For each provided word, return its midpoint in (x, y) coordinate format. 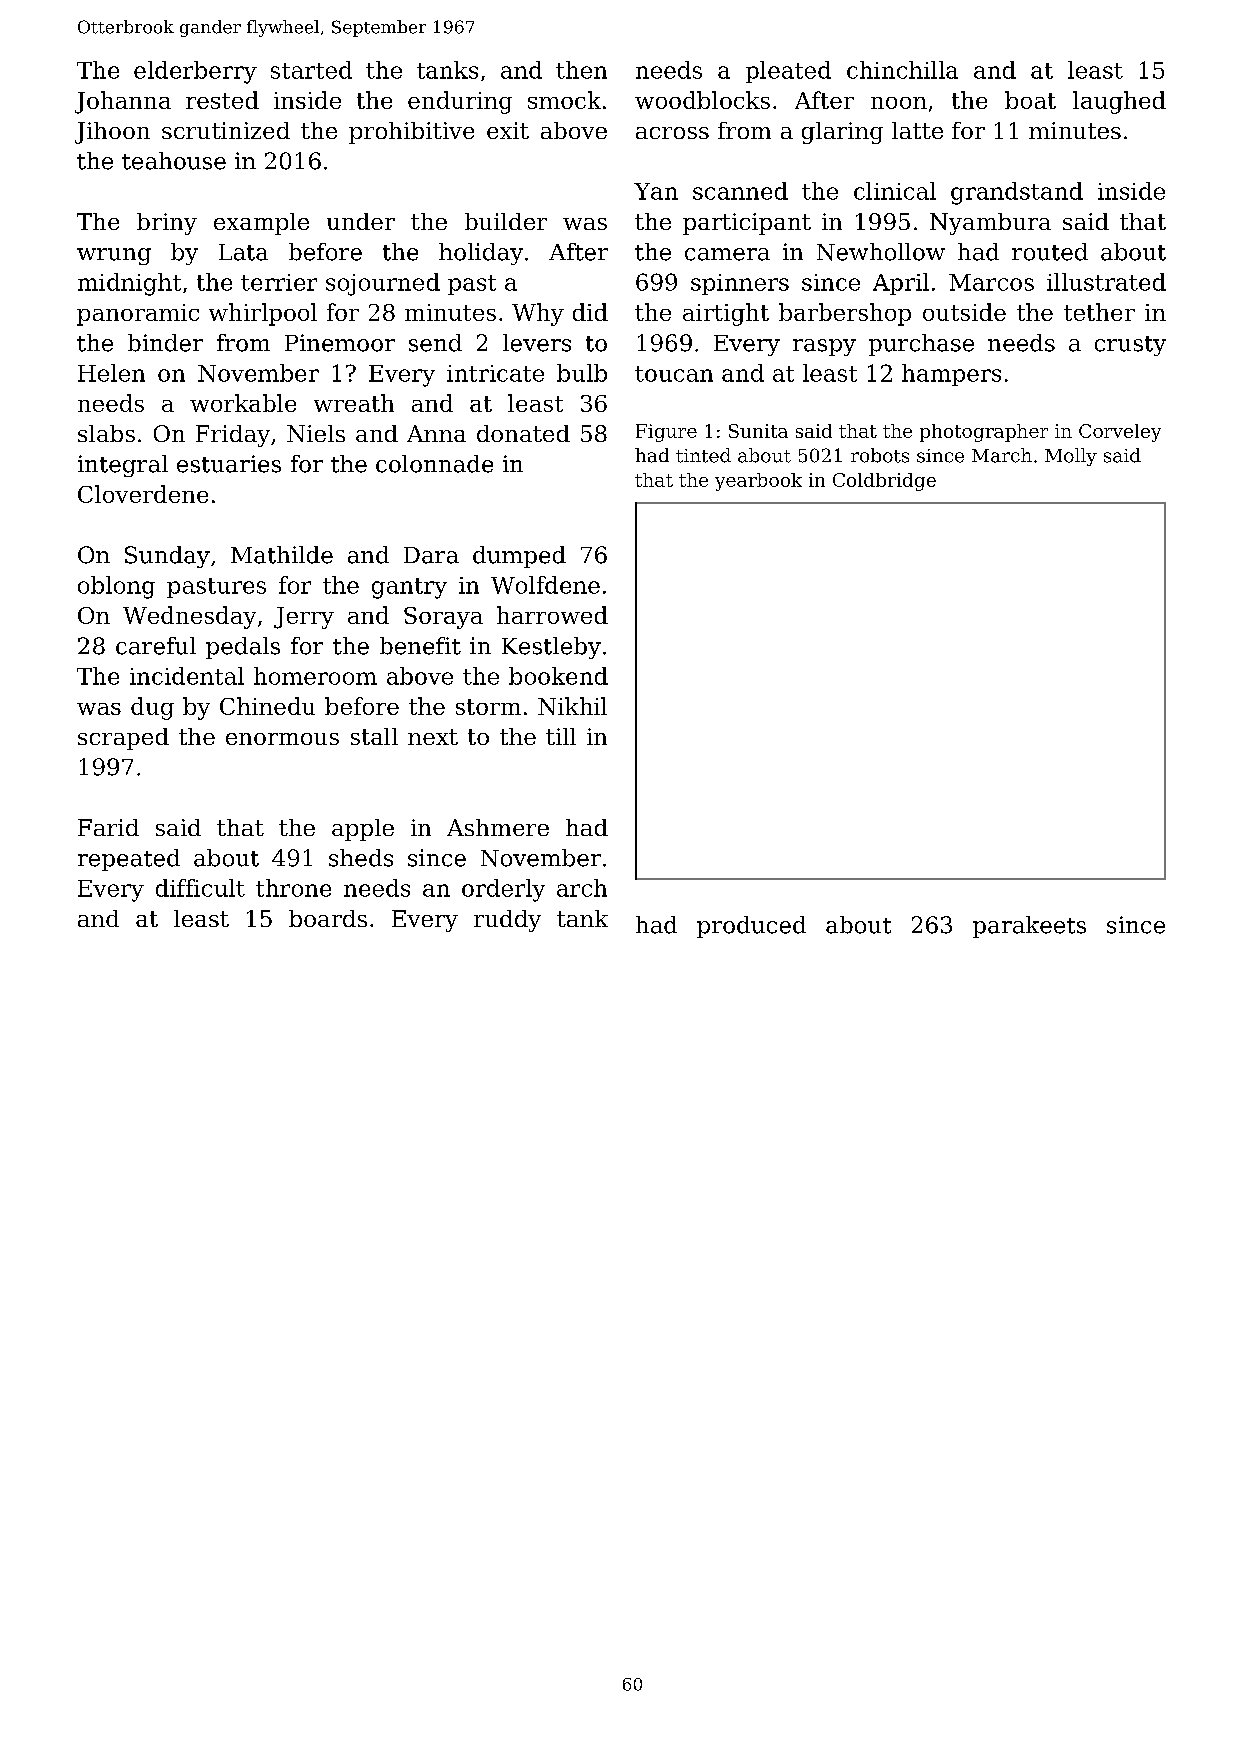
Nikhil (572, 706)
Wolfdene (545, 585)
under (361, 221)
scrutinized (226, 130)
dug (152, 708)
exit (508, 130)
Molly (1071, 457)
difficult (200, 888)
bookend (558, 676)
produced (751, 927)
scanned (740, 191)
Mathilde (282, 555)
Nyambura (990, 224)
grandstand (1017, 193)
